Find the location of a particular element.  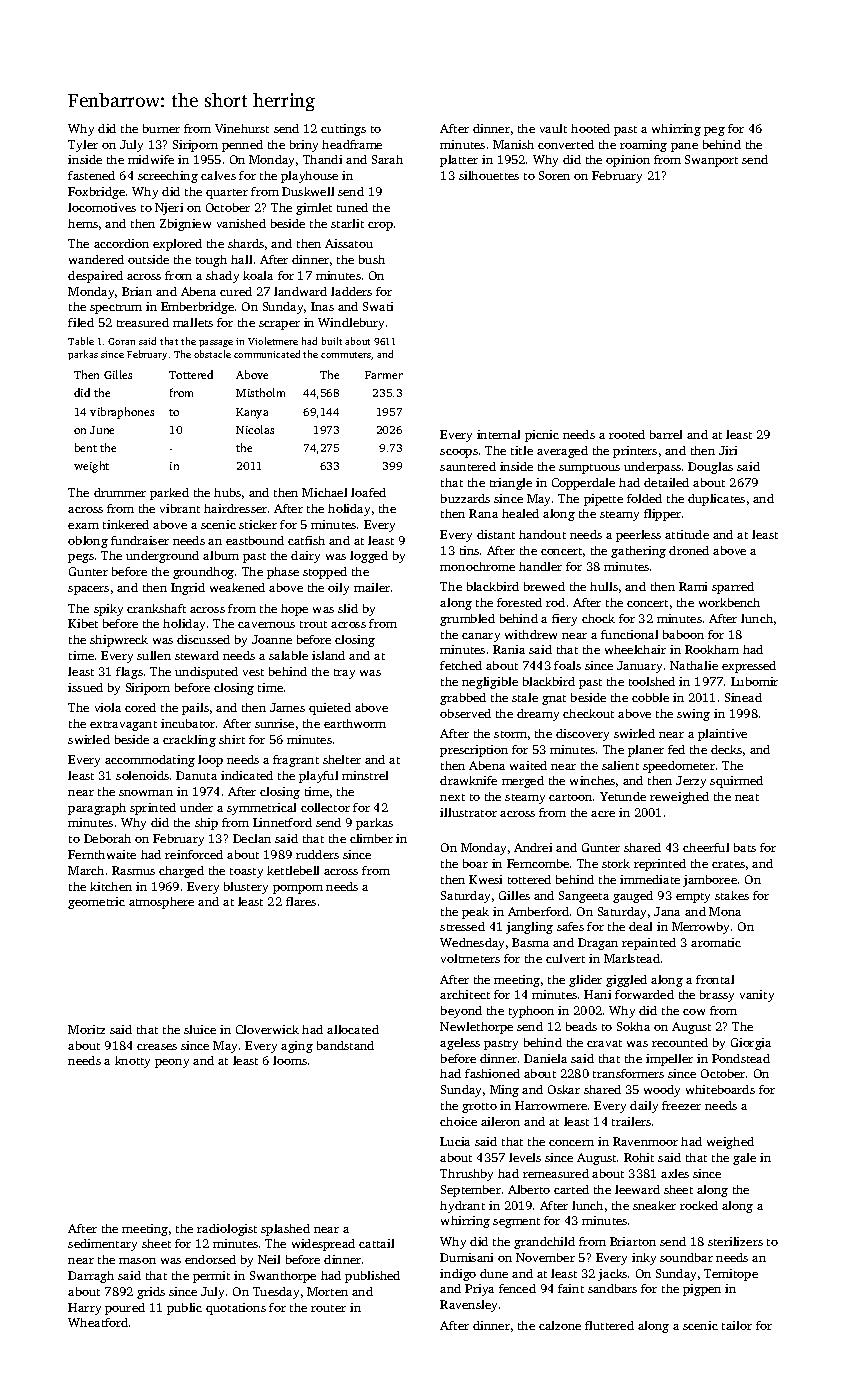

internal is located at coordinates (498, 434).
